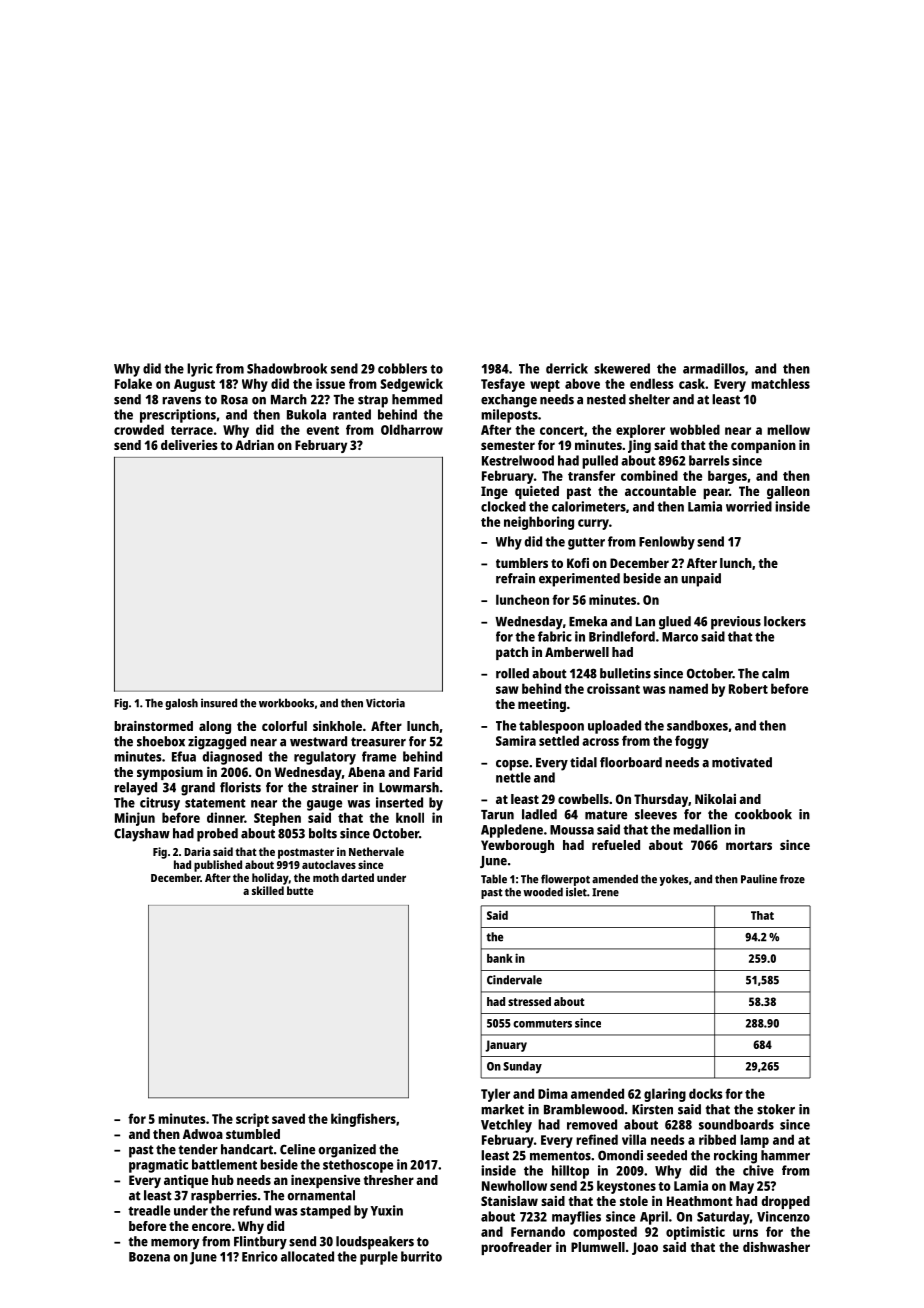 Image resolution: width=924 pixels, height=1308 pixels. Describe the element at coordinates (149, 1210) in the page. I see `treadle` at that location.
